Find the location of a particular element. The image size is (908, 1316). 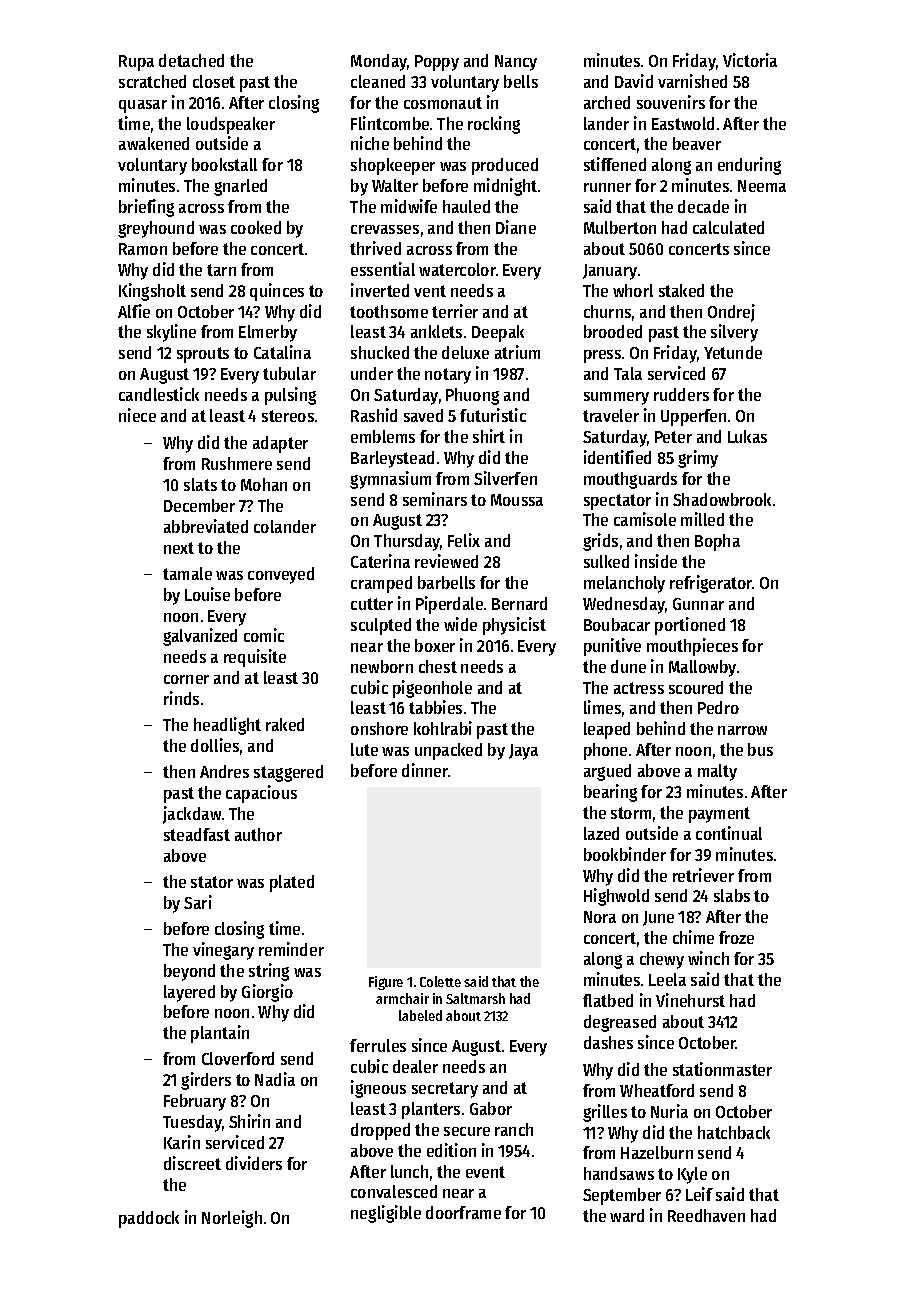

bookstall is located at coordinates (224, 164).
